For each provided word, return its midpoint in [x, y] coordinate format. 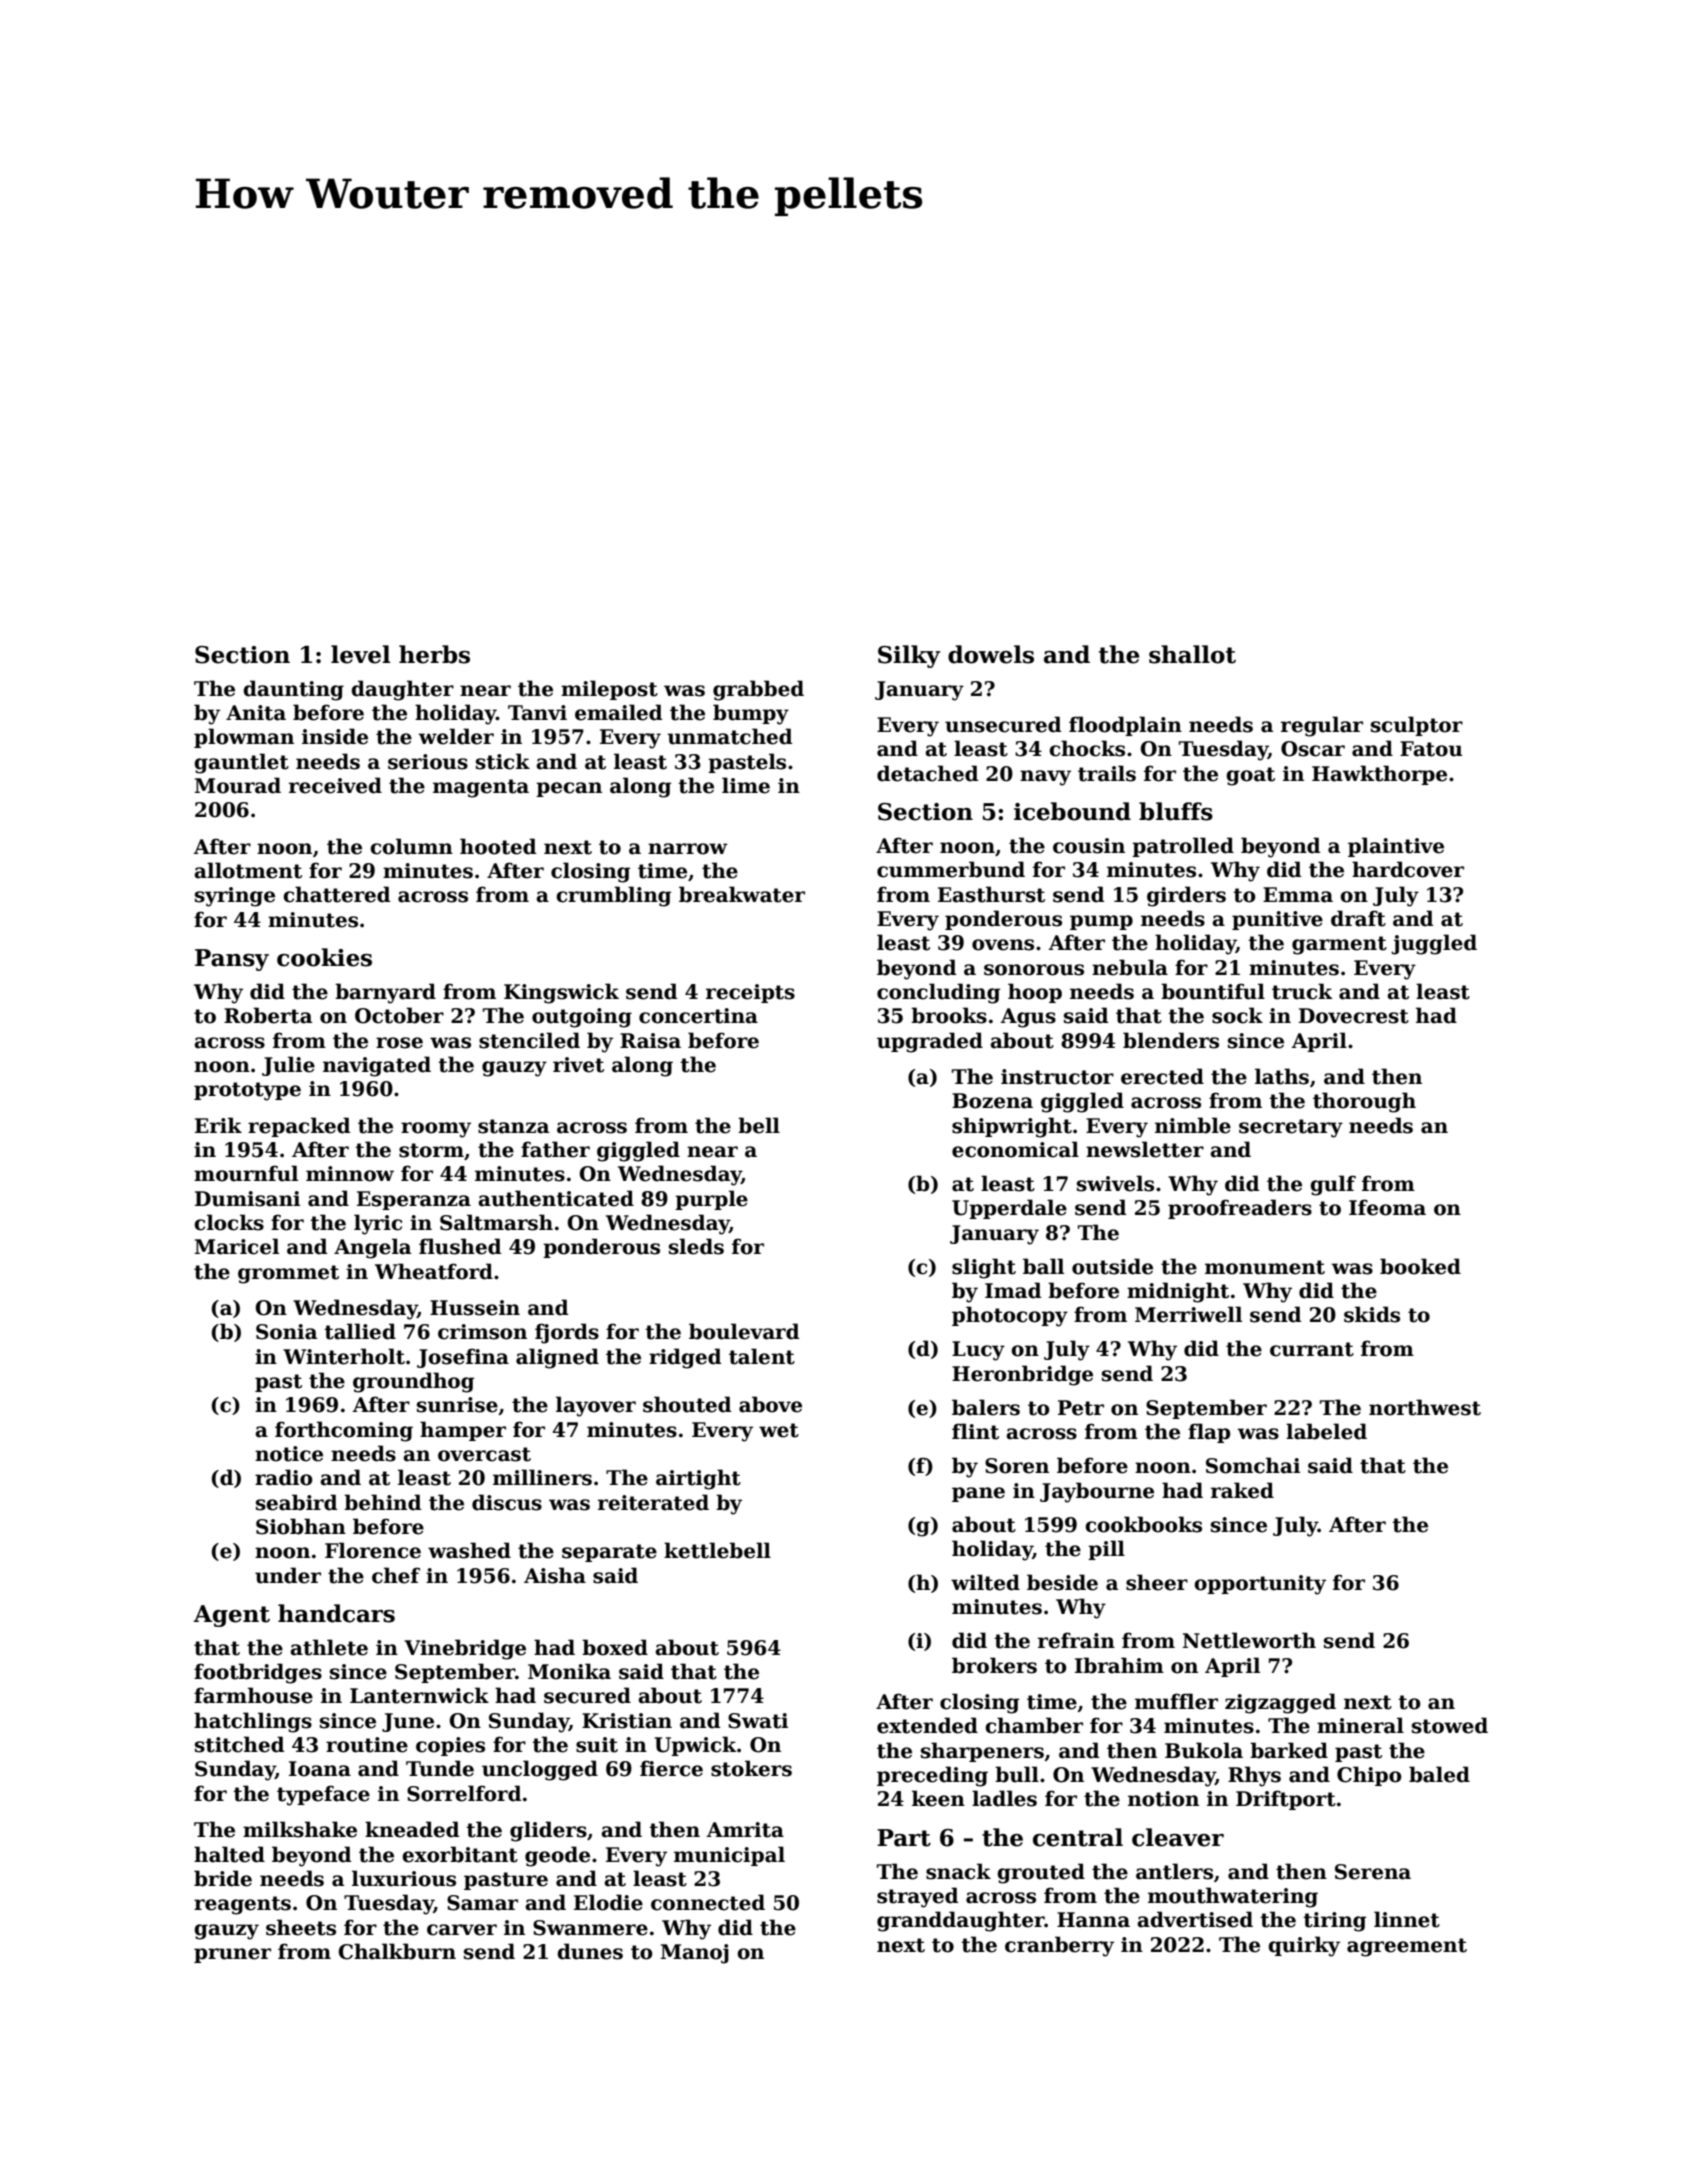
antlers [1174, 1871]
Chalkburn [397, 1951]
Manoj [694, 1954]
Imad [1013, 1290]
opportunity [1260, 1585]
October [399, 1015]
